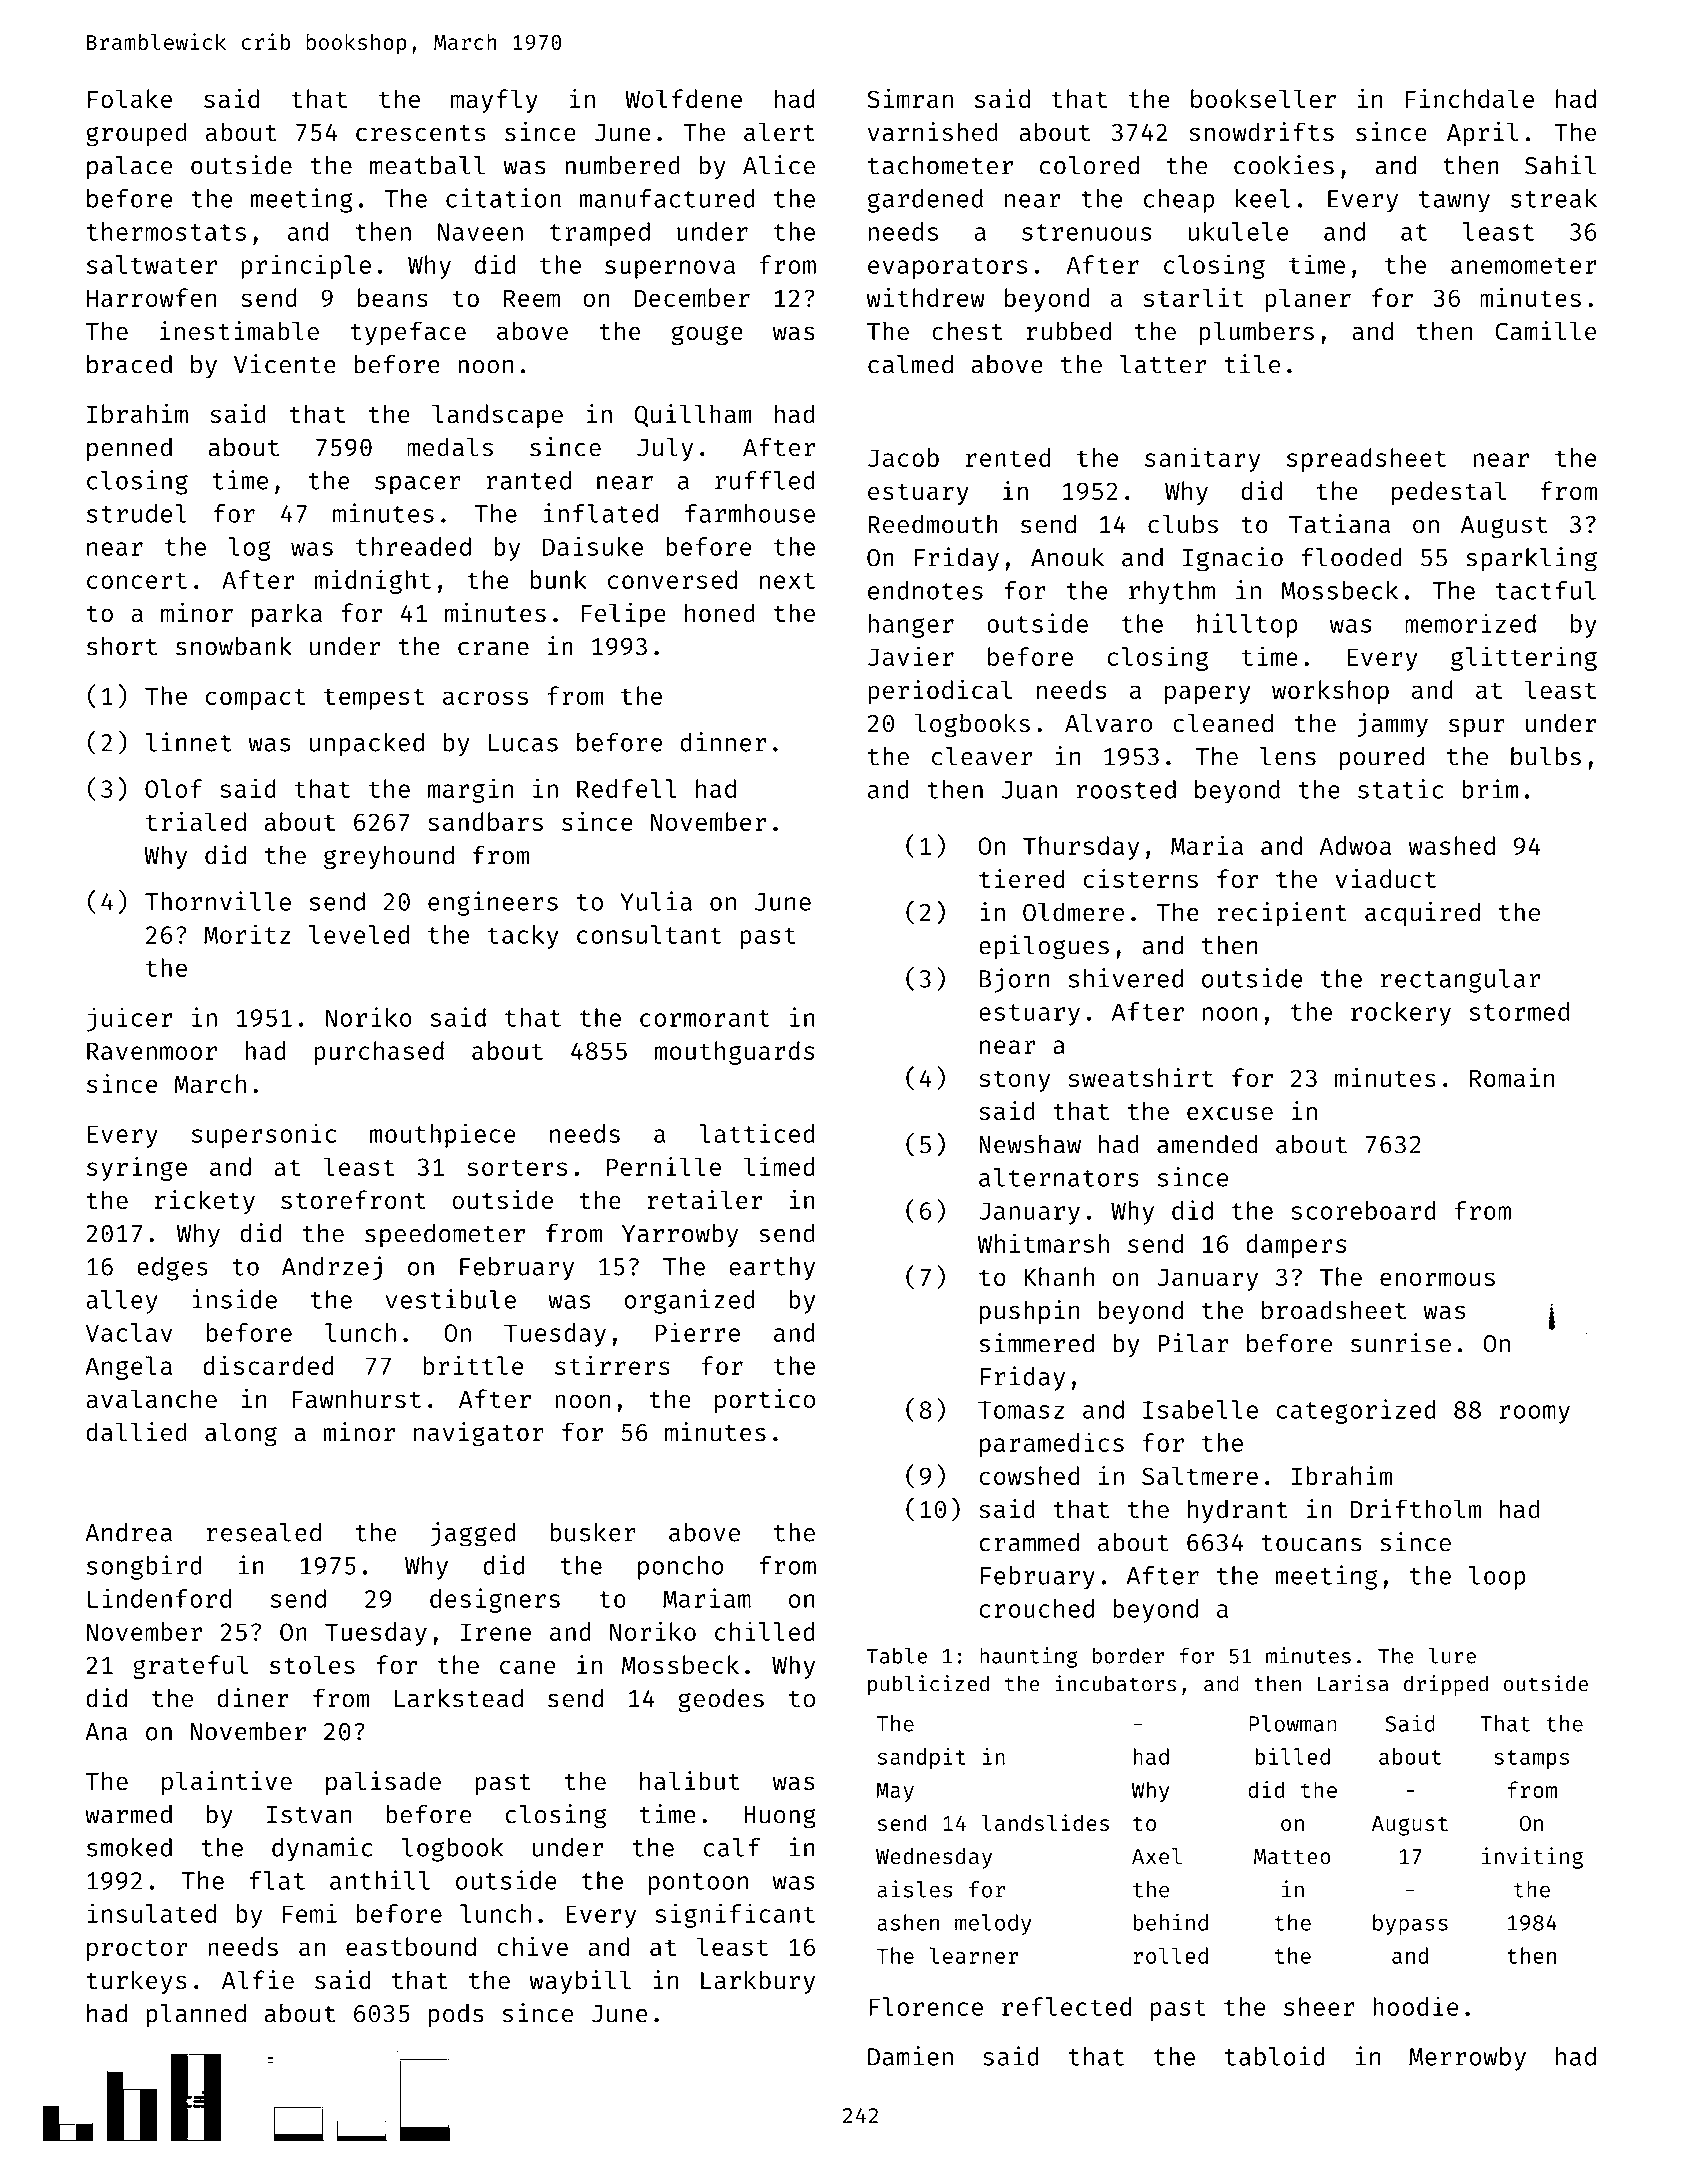  Describe the element at coordinates (1352, 557) in the image. I see `flooded` at that location.
